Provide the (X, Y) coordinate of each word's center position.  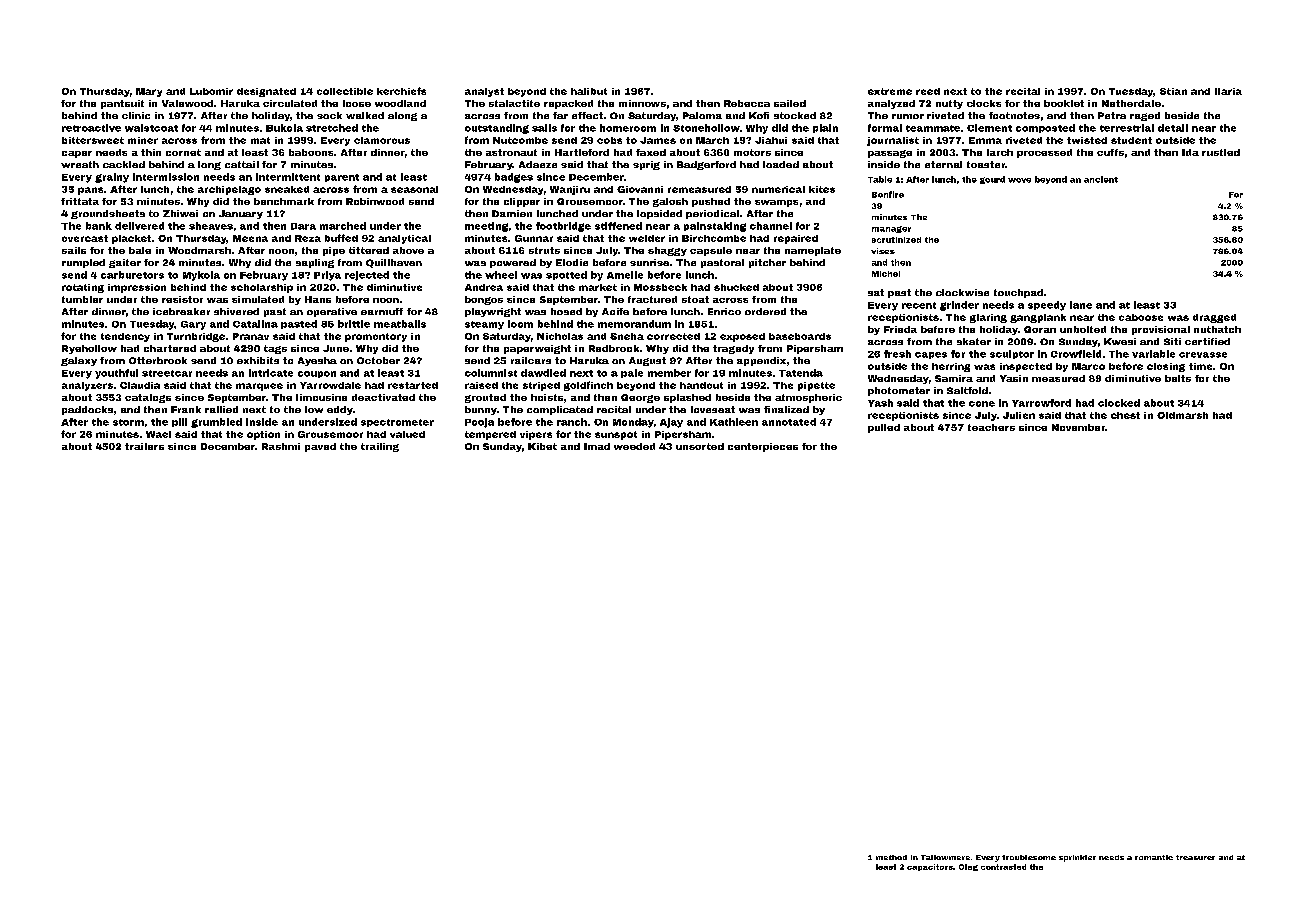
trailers (144, 446)
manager (891, 229)
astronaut (511, 152)
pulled (884, 428)
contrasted (1003, 867)
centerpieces (763, 447)
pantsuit (122, 104)
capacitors (930, 867)
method (891, 857)
